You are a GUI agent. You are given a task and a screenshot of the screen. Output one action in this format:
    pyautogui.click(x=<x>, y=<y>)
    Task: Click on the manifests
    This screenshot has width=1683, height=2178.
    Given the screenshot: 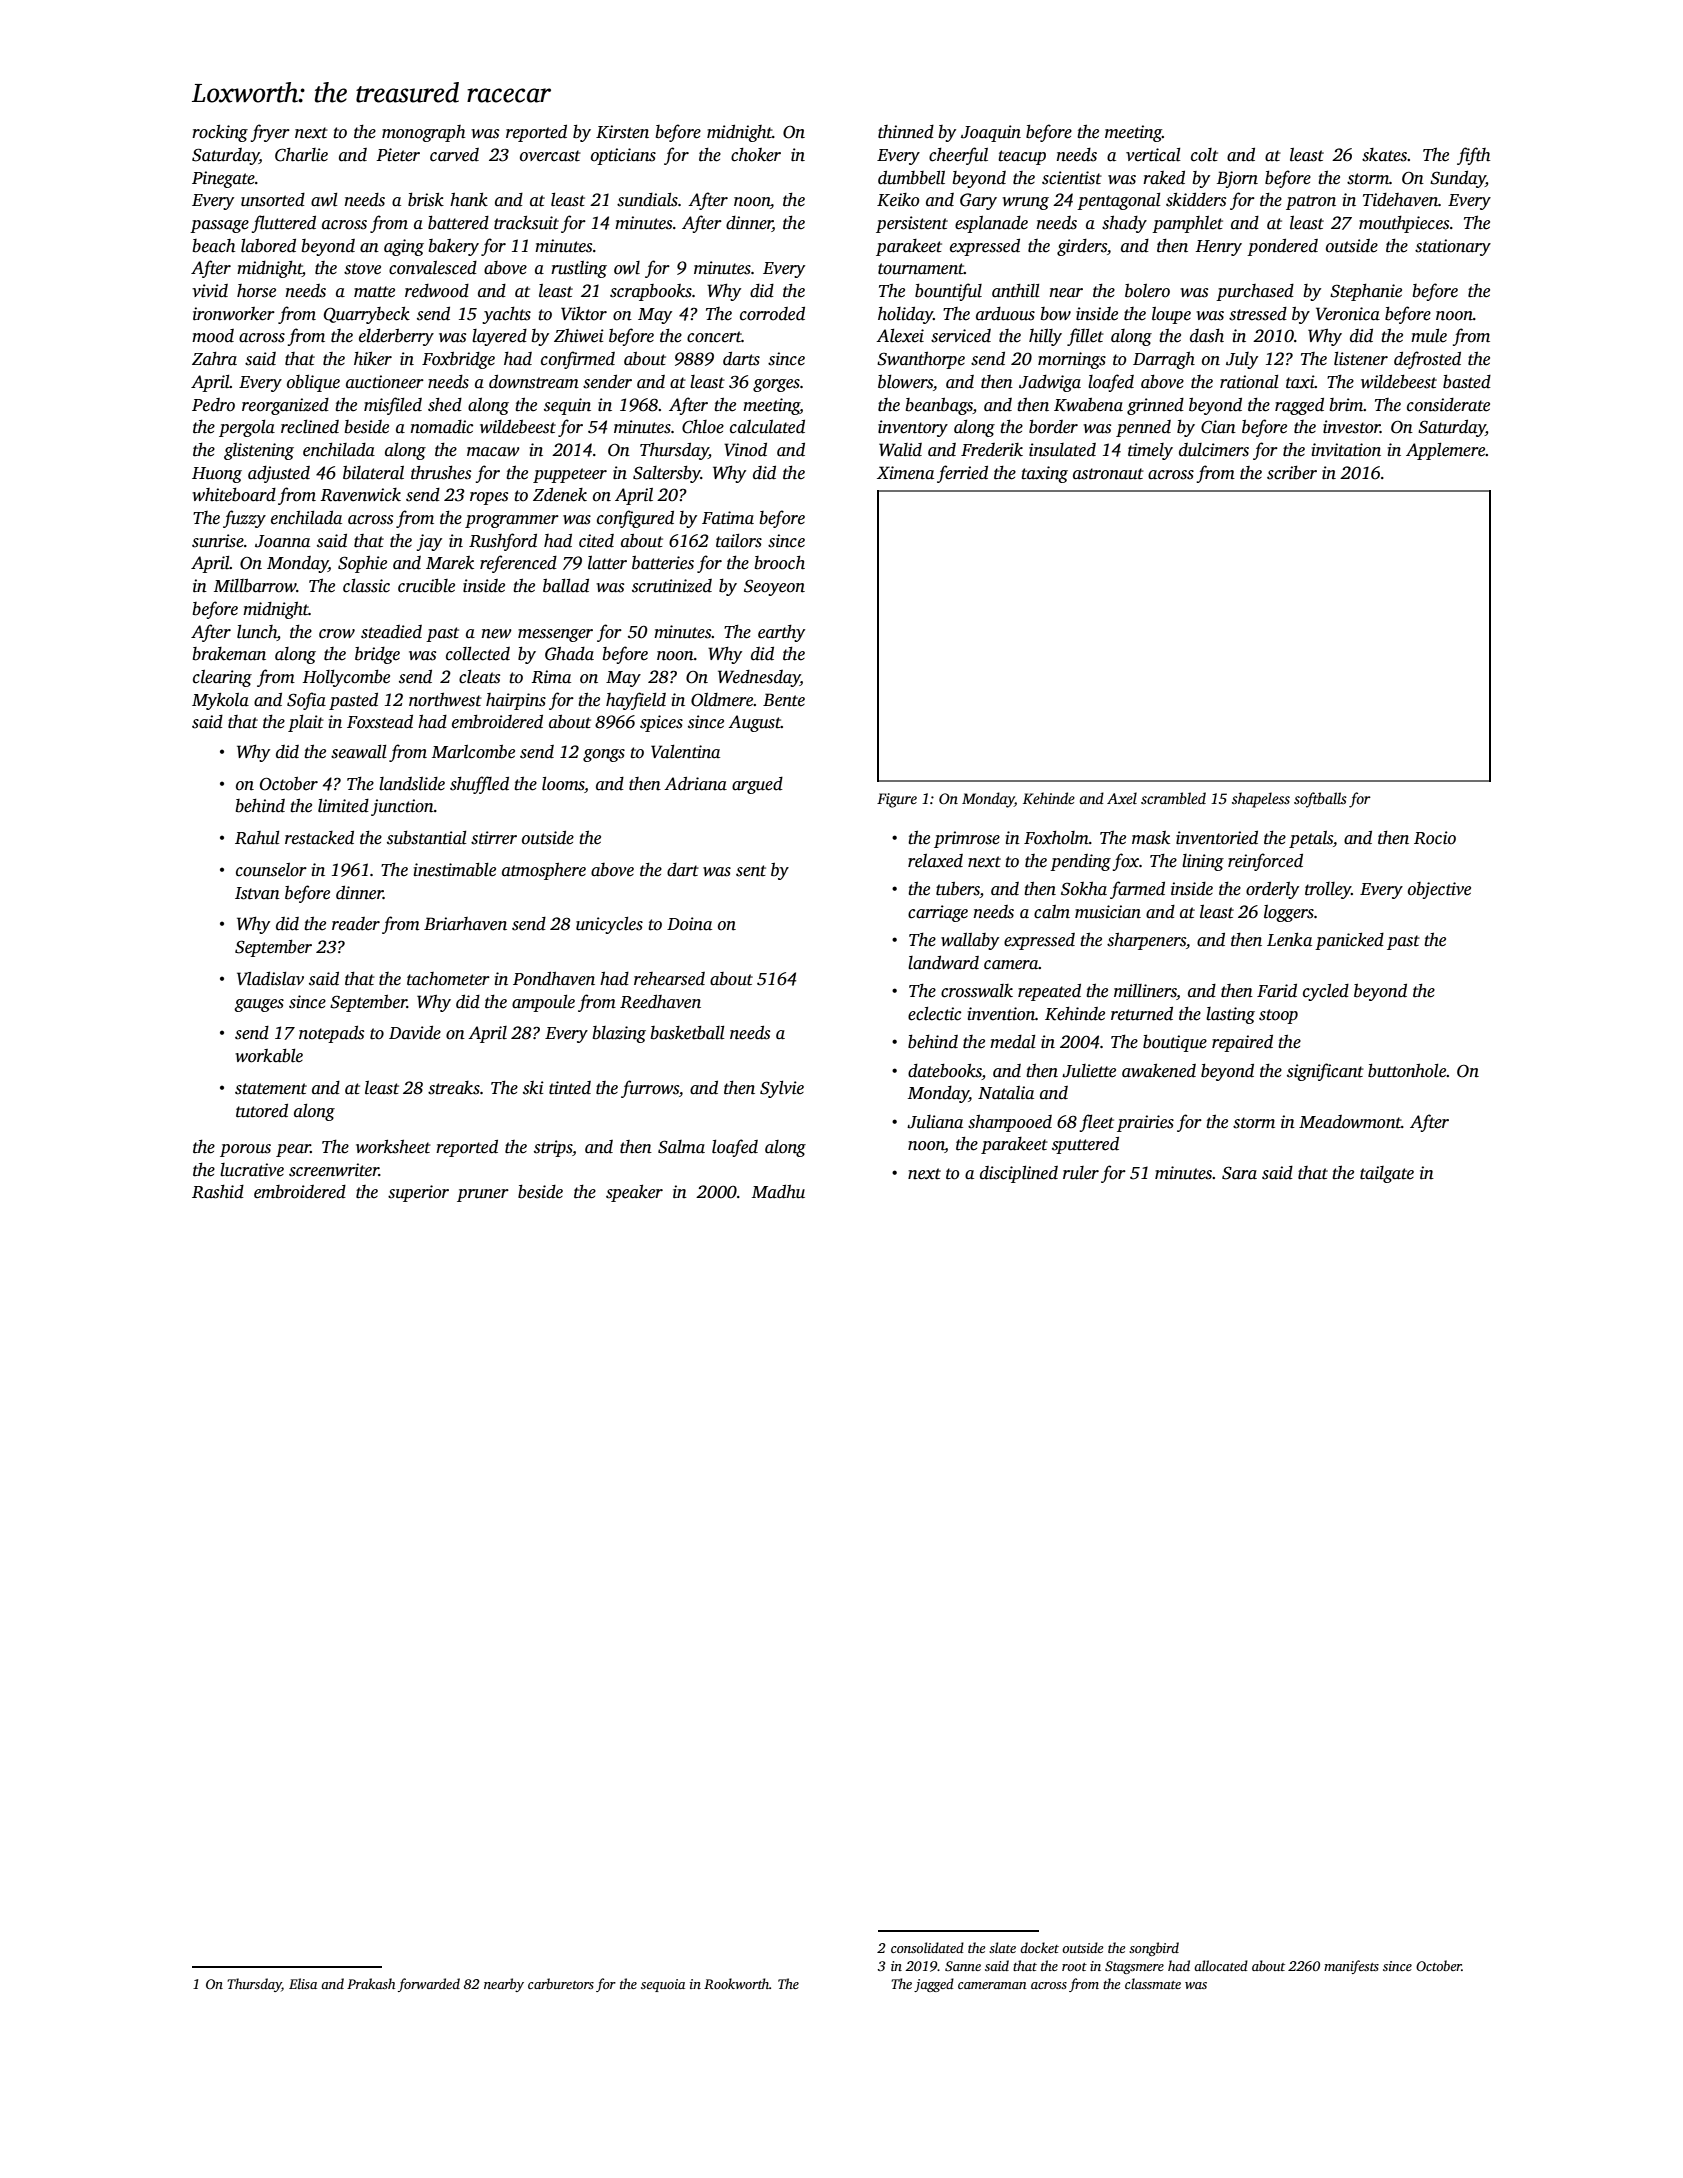 What is the action you would take?
    pyautogui.click(x=1351, y=1967)
